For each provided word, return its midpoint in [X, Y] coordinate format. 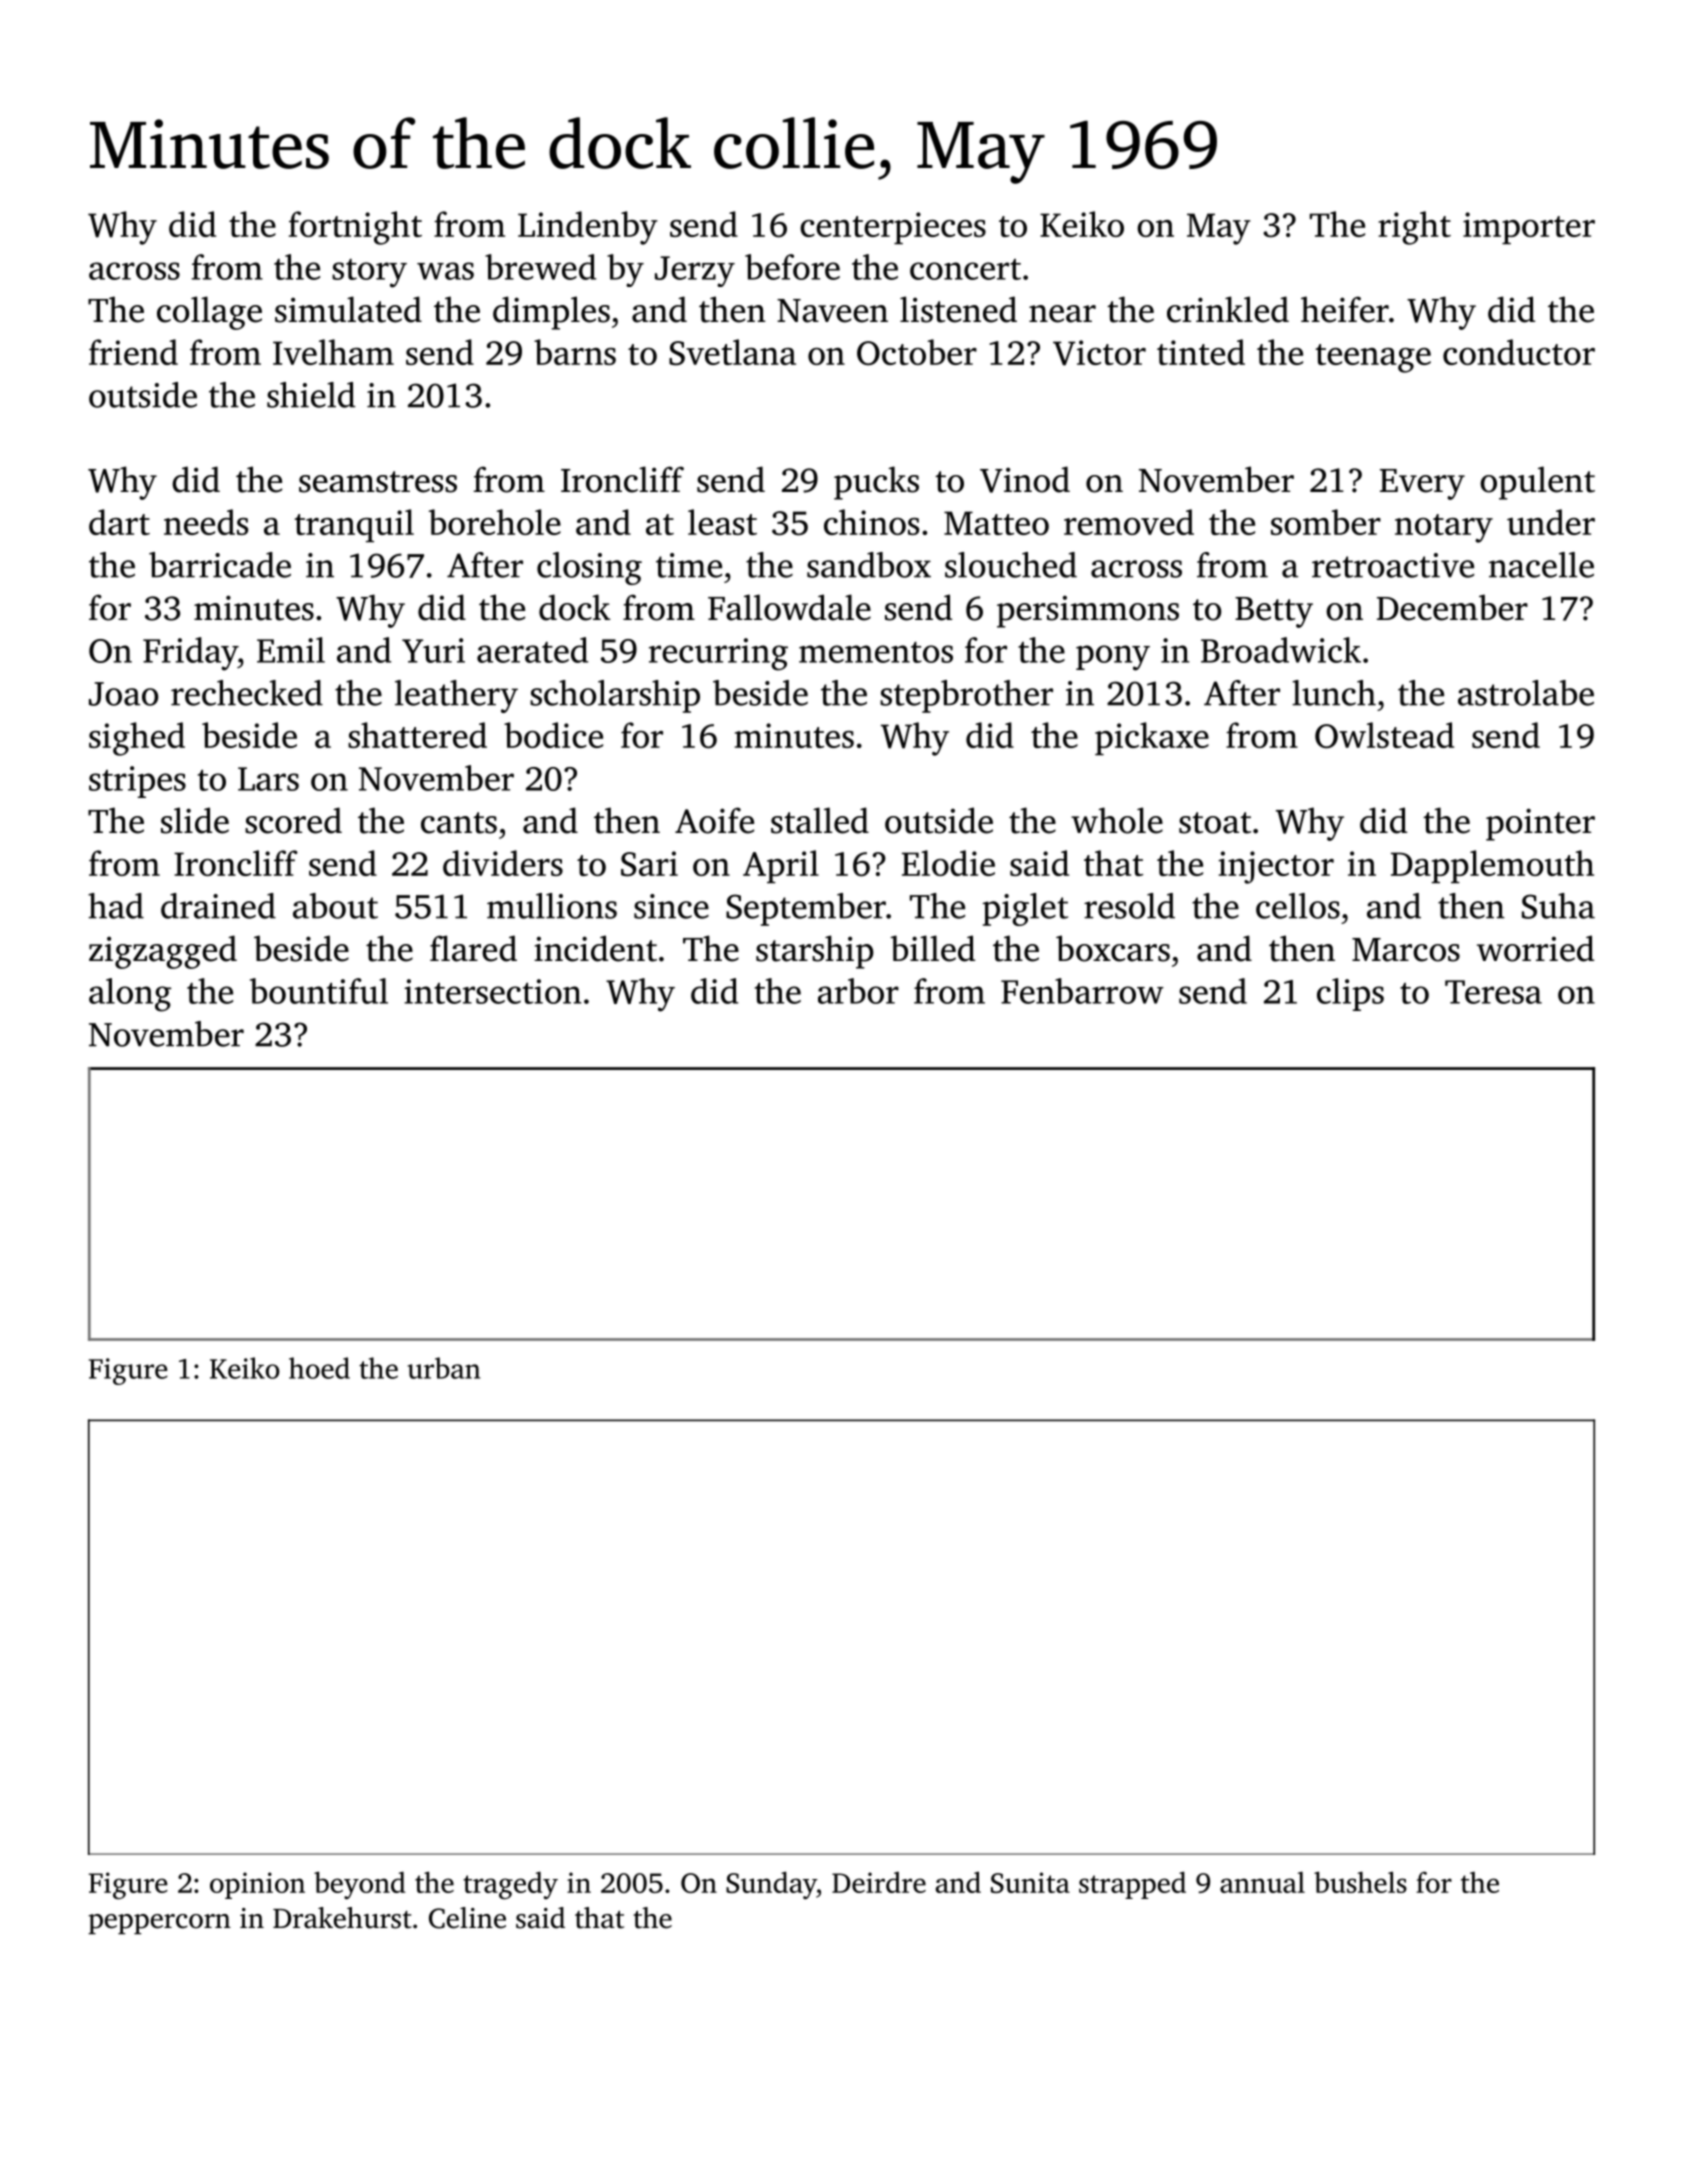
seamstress [378, 482]
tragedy [510, 1885]
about [335, 906]
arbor [858, 991]
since [671, 906]
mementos [876, 652]
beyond [360, 1885]
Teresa [1493, 992]
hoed [319, 1368]
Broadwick [1281, 650]
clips [1350, 994]
